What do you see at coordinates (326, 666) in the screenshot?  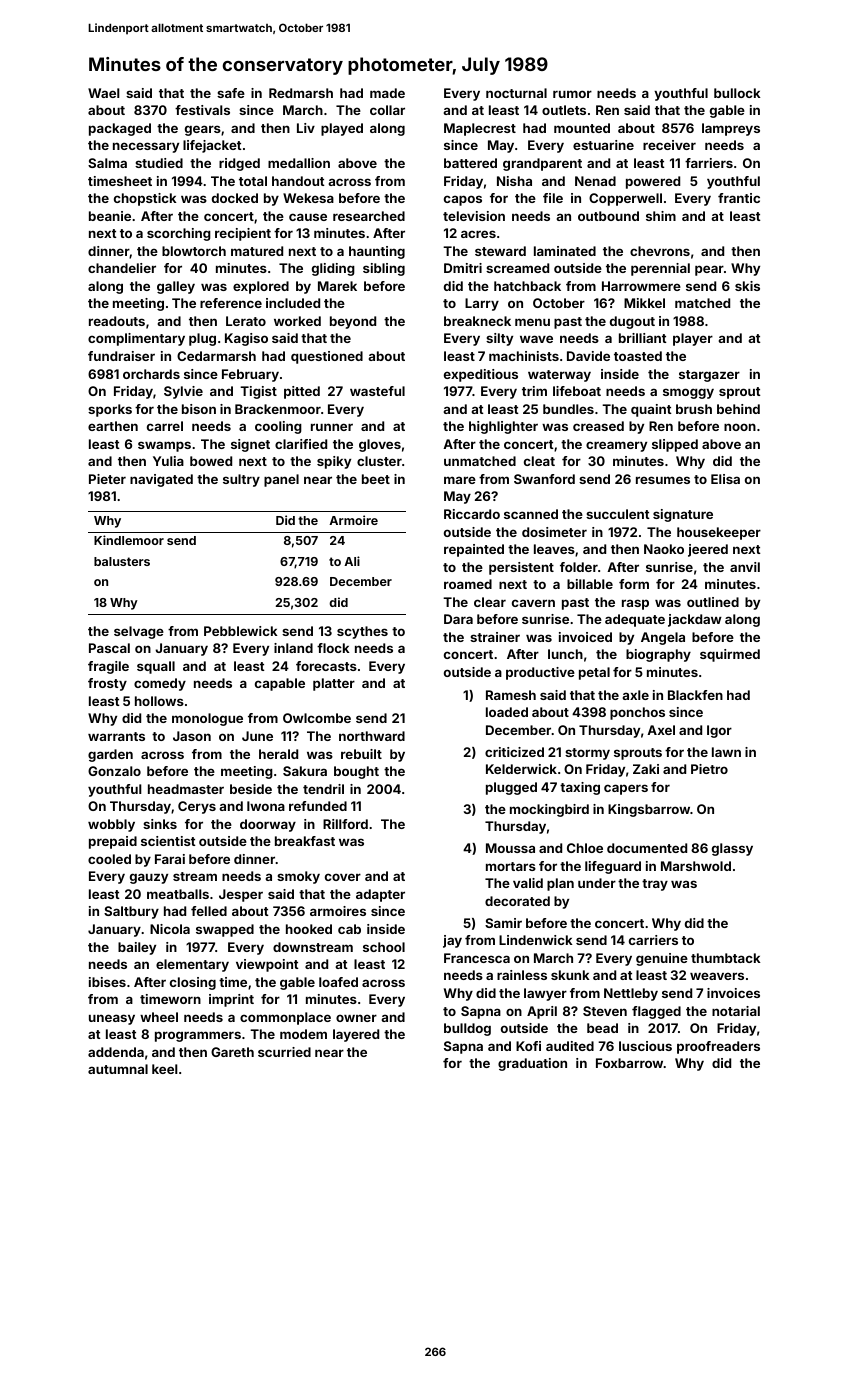 I see `forecasts` at bounding box center [326, 666].
